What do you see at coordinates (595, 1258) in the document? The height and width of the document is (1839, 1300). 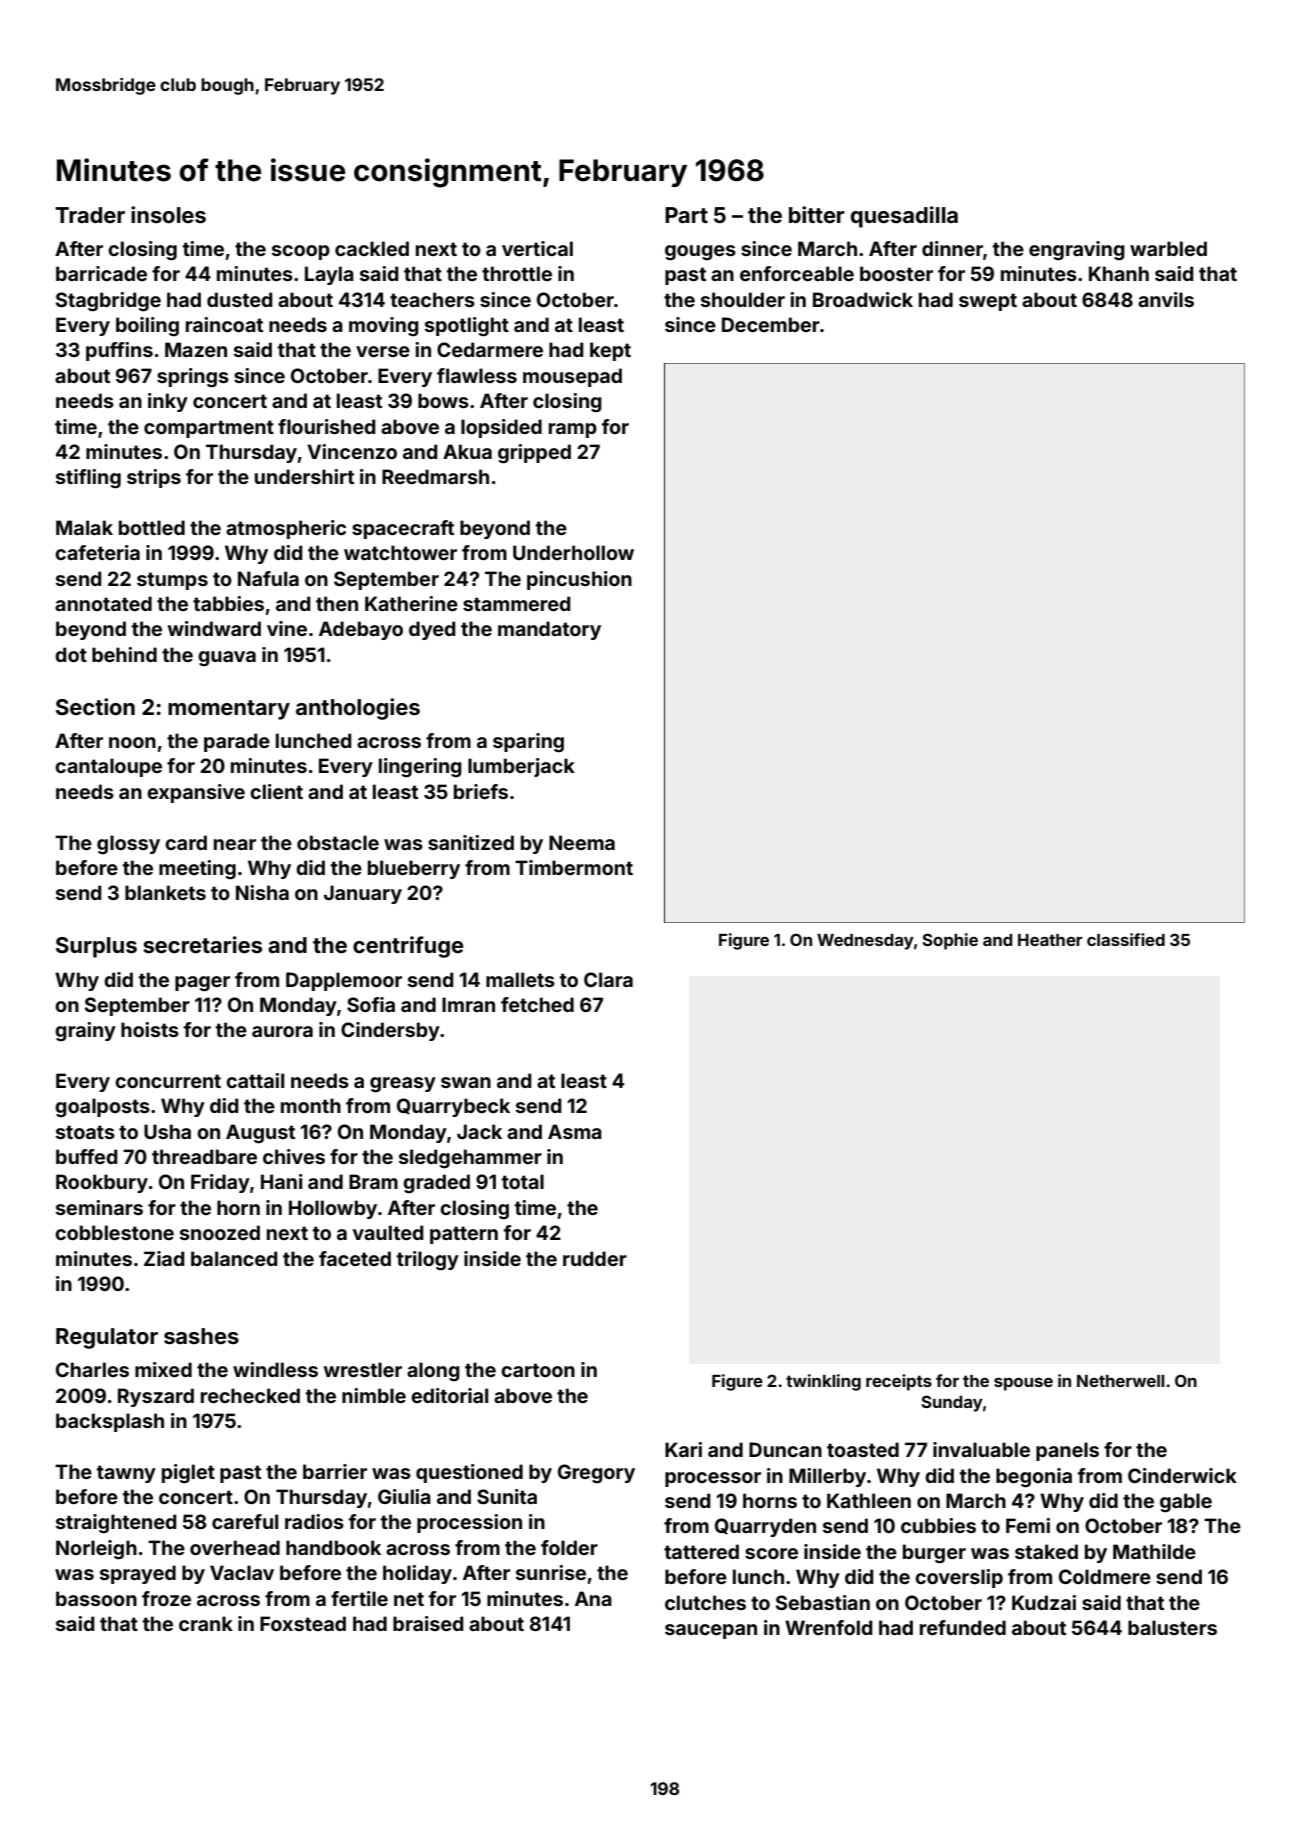 I see `rudder` at bounding box center [595, 1258].
